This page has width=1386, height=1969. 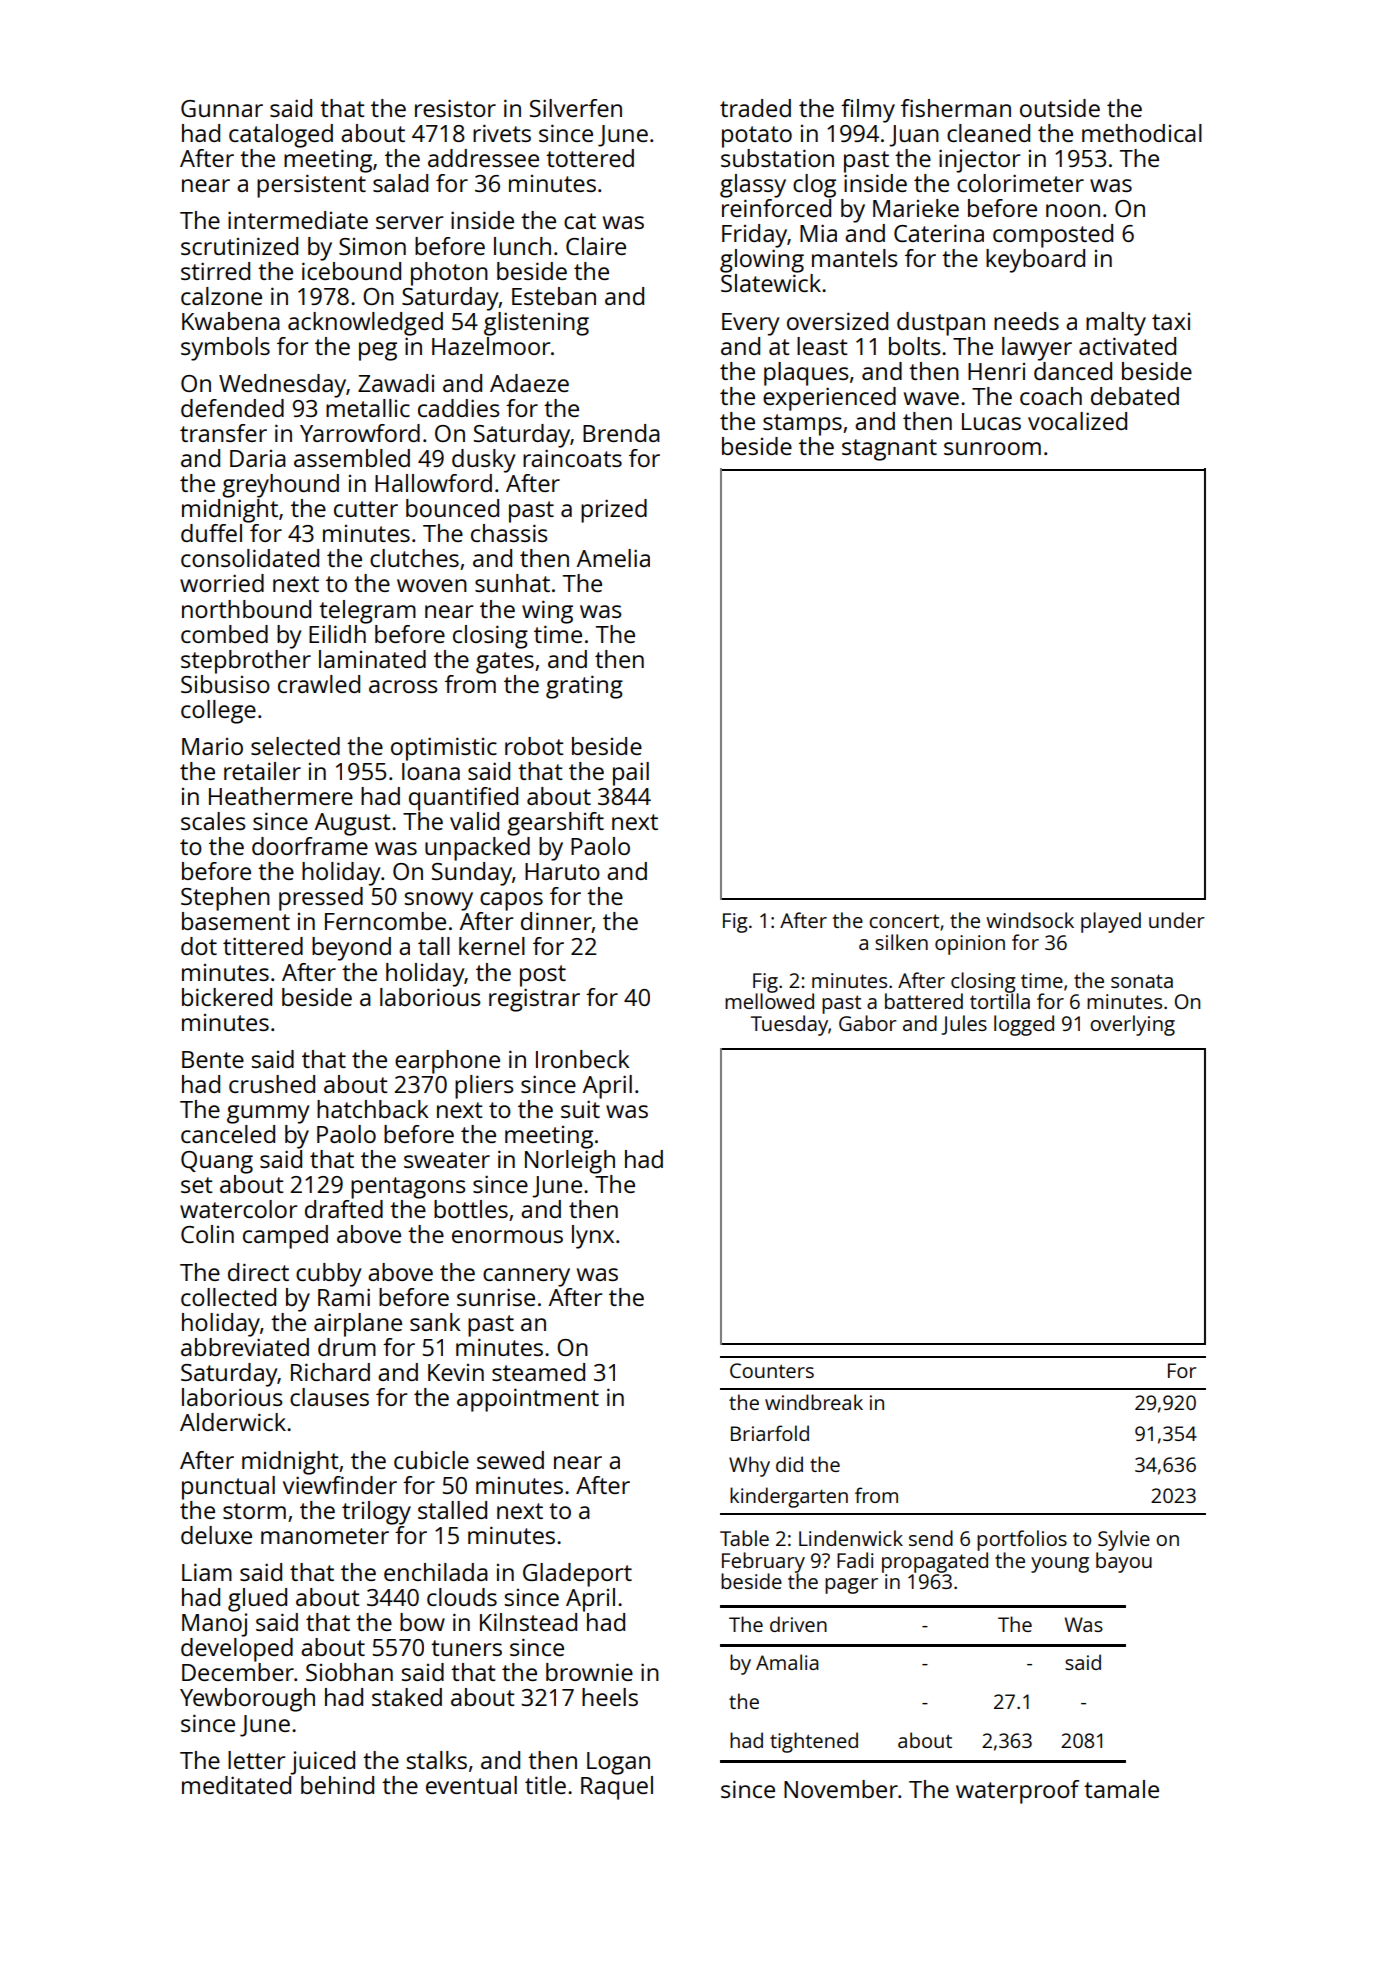 What do you see at coordinates (321, 899) in the page?
I see `pressed` at bounding box center [321, 899].
